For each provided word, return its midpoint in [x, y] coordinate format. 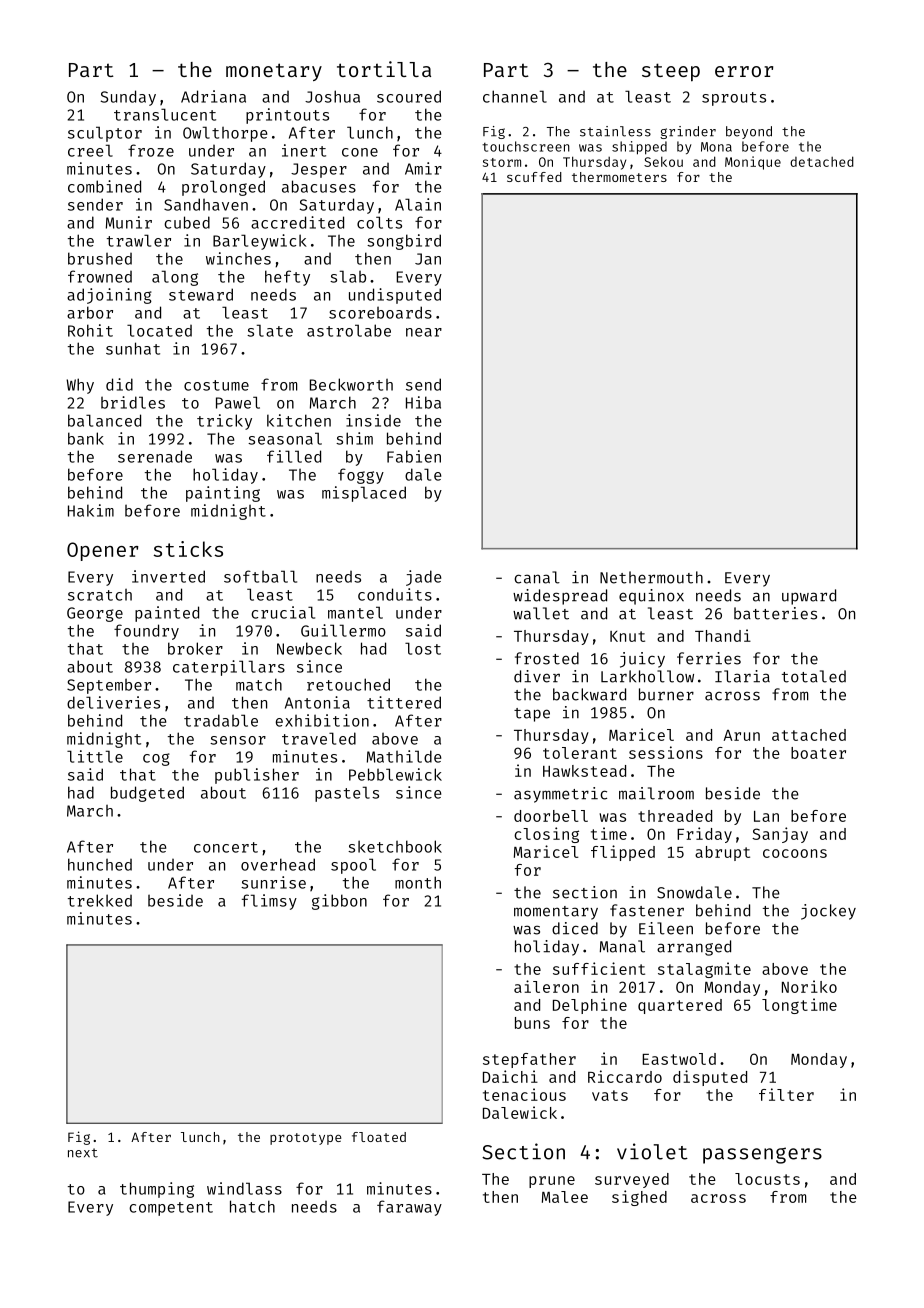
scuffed [534, 177]
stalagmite [704, 970]
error [744, 71]
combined [104, 186]
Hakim [91, 510]
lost [423, 648]
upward [809, 597]
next [83, 1153]
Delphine [590, 1006]
